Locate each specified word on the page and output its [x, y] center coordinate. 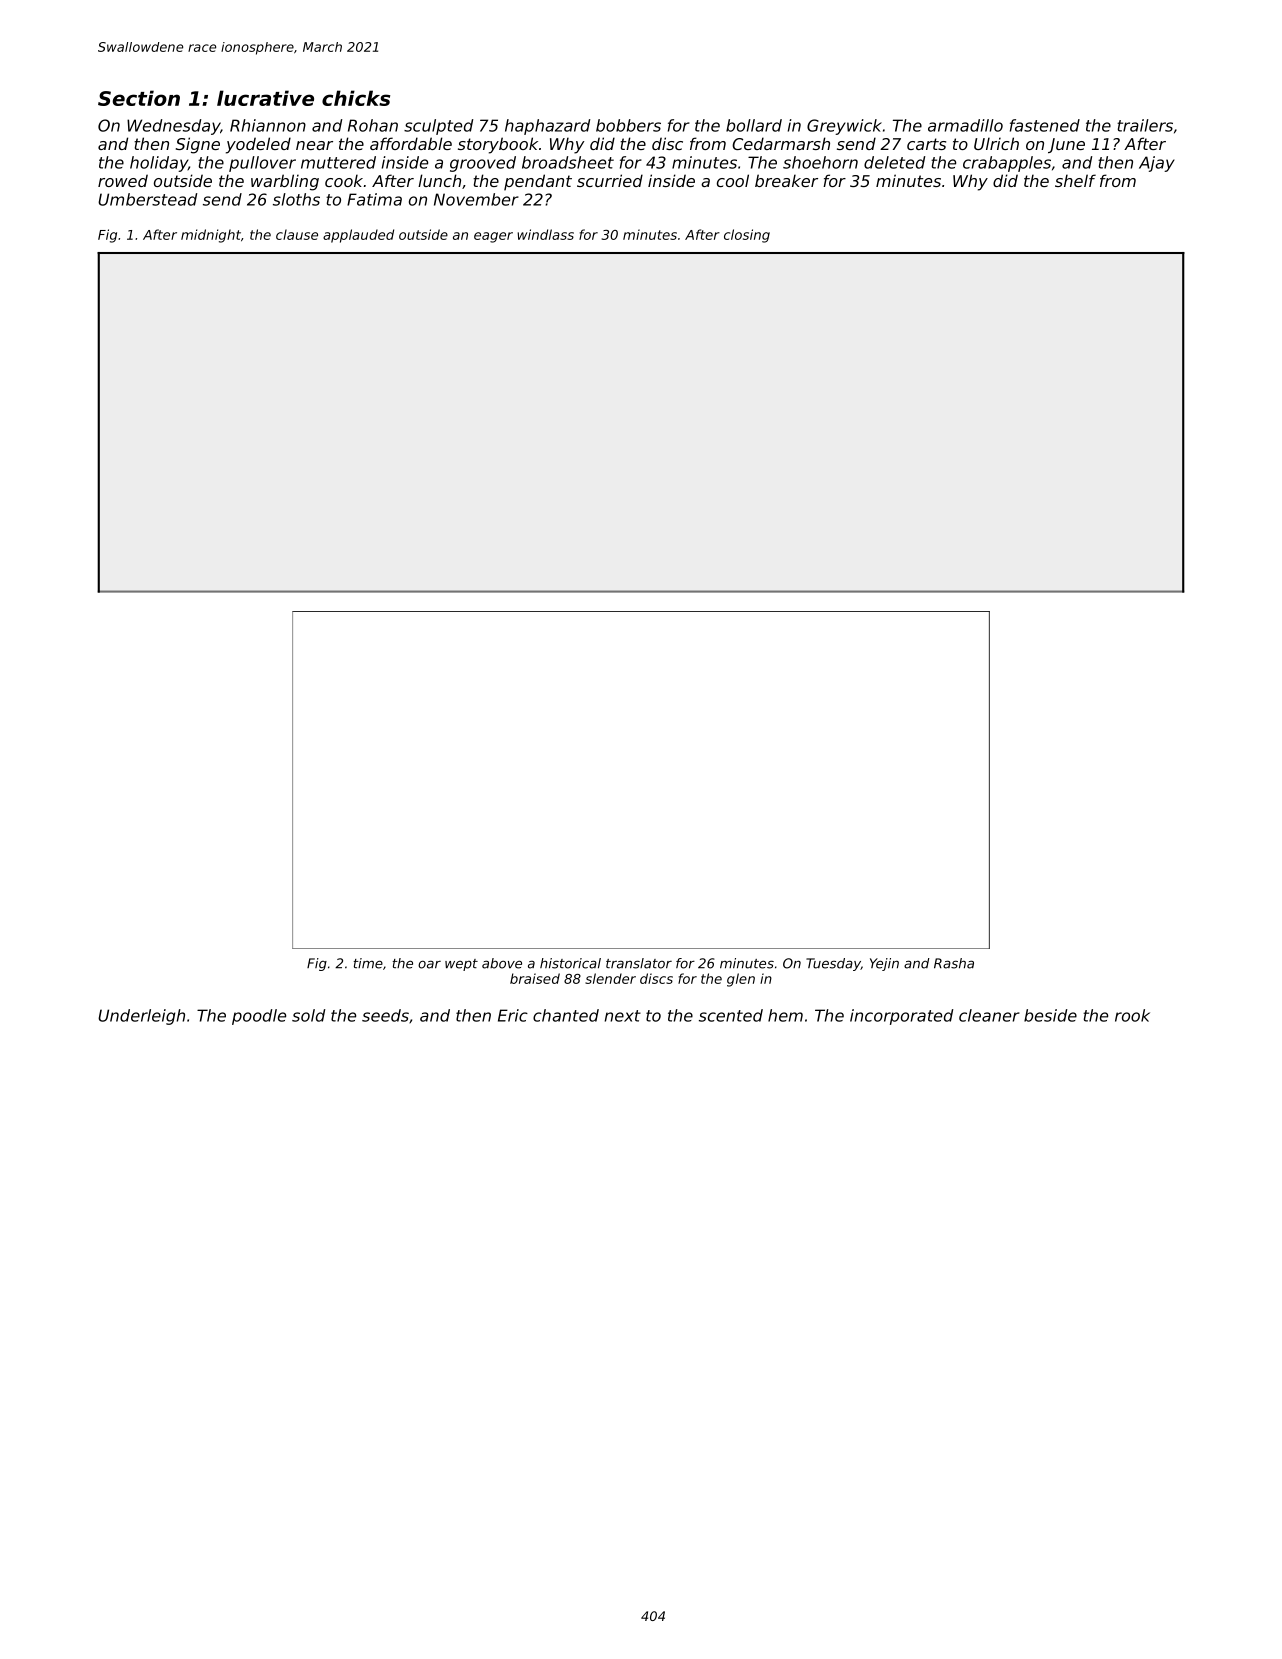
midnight [211, 236]
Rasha [954, 963]
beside [1050, 1015]
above [502, 963]
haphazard [547, 127]
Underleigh [141, 1017]
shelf [1075, 180]
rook [1132, 1015]
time [368, 963]
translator [639, 963]
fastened [1045, 125]
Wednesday [173, 127]
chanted [566, 1015]
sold [308, 1015]
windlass [545, 234]
